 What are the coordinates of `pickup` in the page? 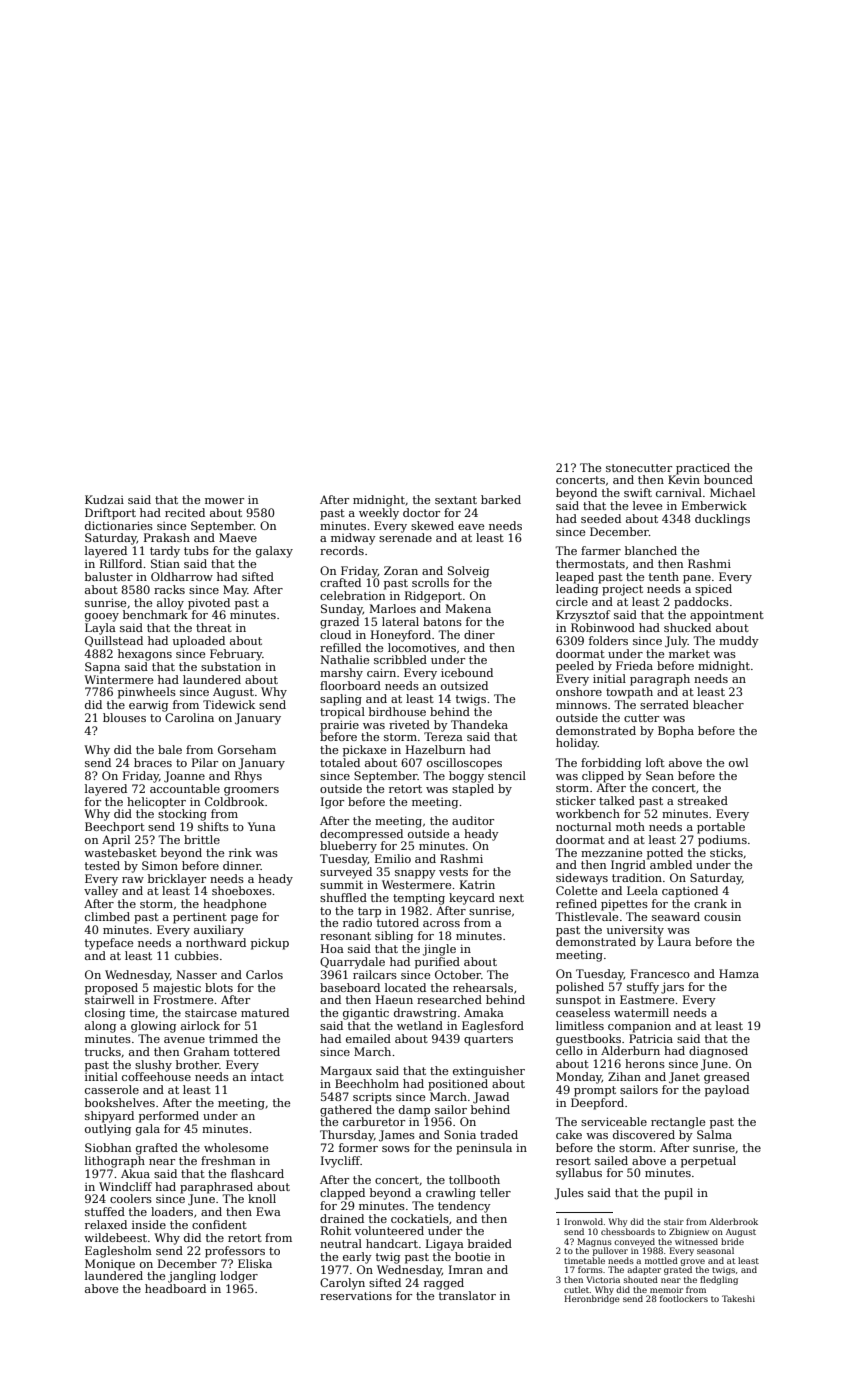 It's located at (270, 944).
